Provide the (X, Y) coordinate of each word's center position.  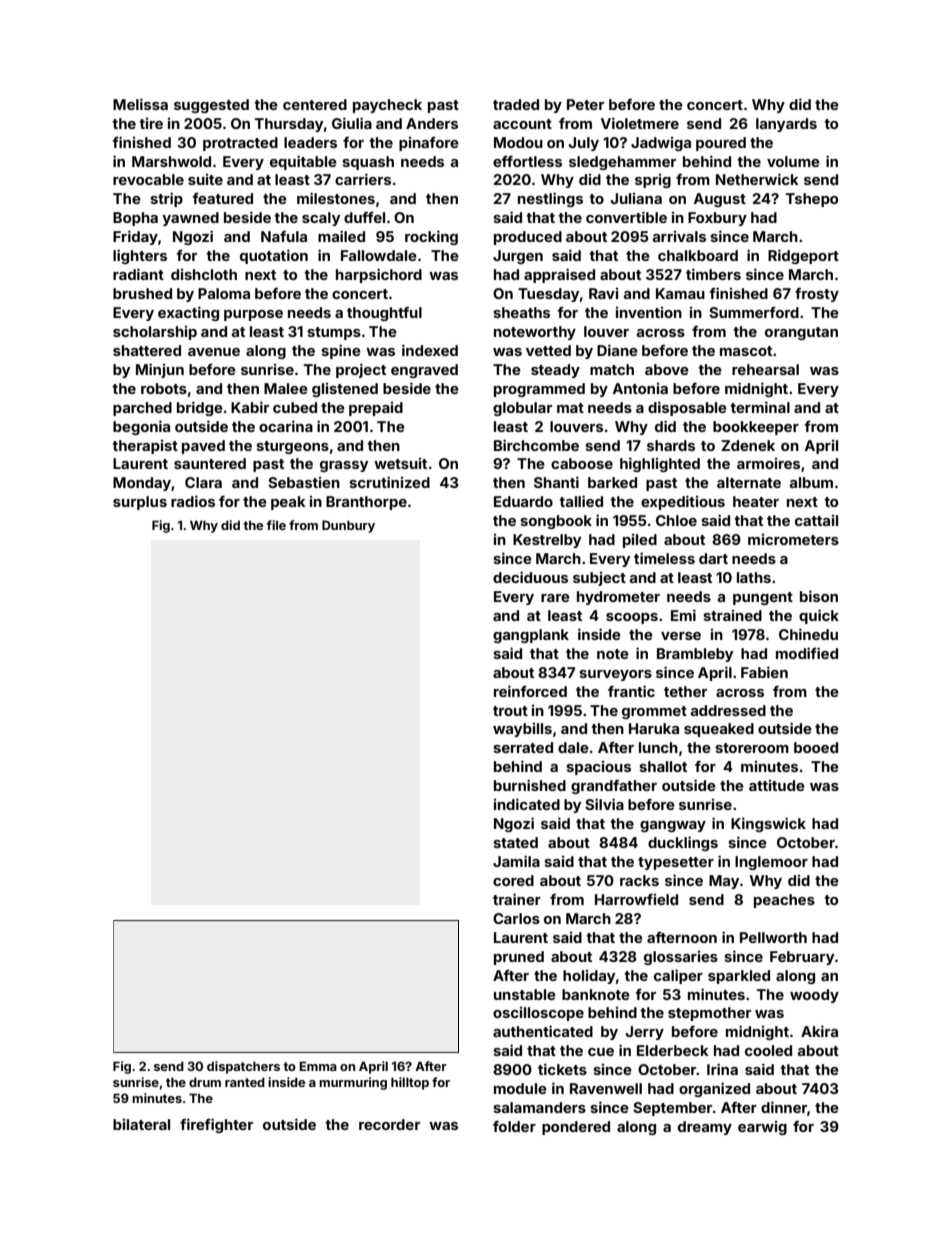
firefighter (216, 1125)
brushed (142, 293)
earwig (762, 1128)
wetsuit (400, 463)
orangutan (801, 333)
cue (601, 1052)
